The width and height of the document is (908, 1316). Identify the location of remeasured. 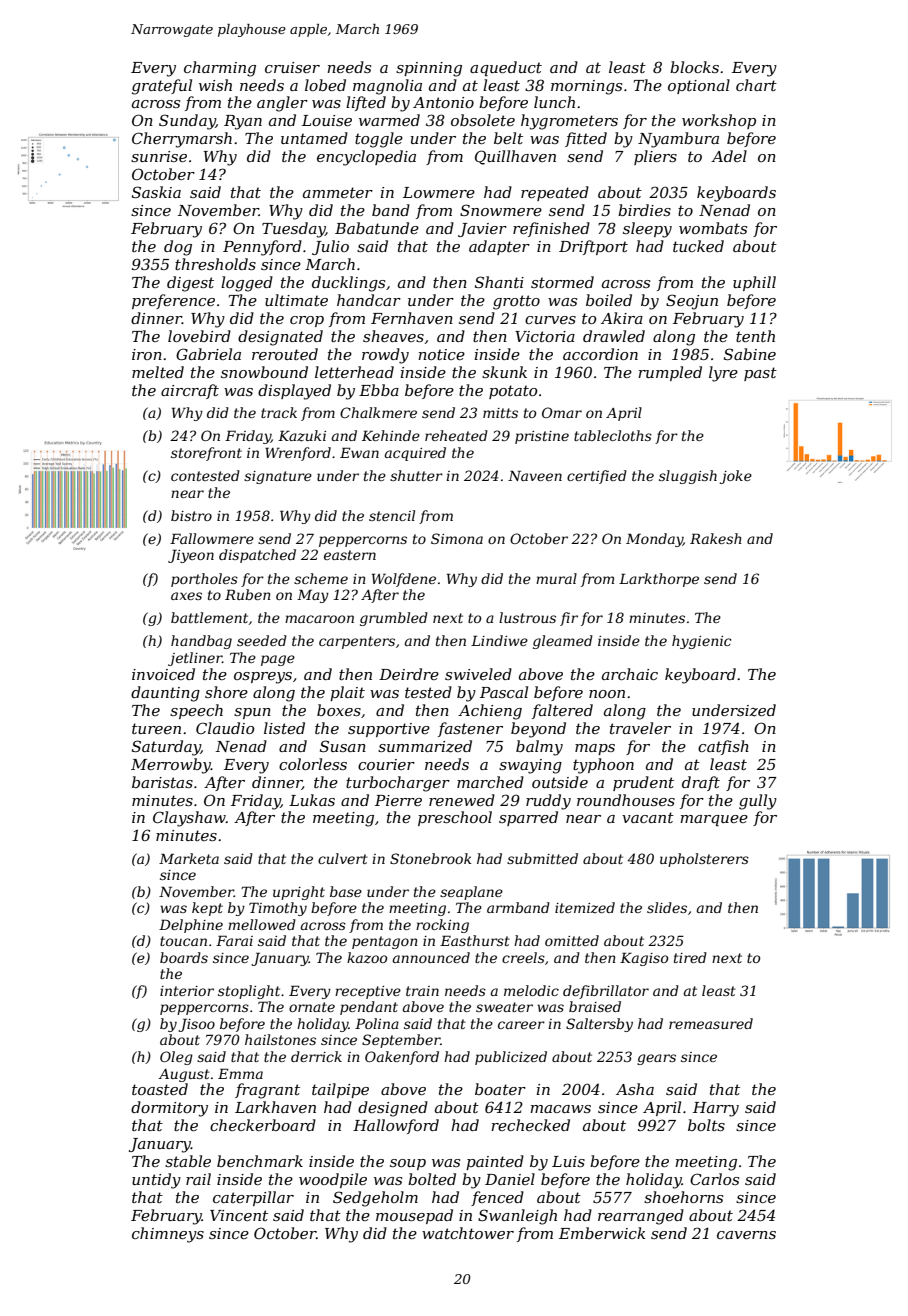
(711, 1023).
